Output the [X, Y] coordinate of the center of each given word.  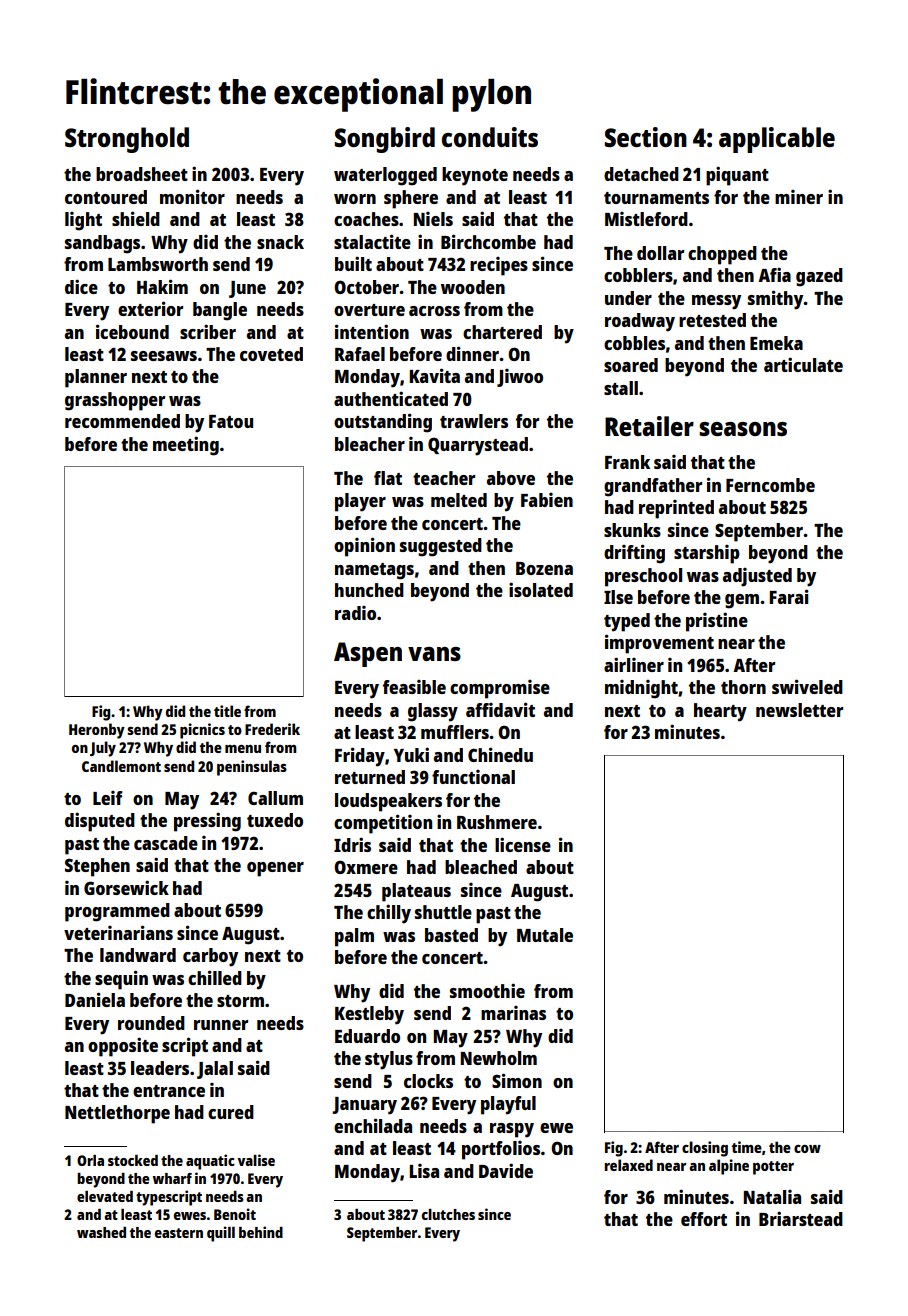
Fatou [231, 421]
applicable [777, 140]
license [523, 844]
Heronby [97, 731]
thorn [743, 687]
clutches [448, 1214]
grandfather [653, 487]
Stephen [97, 867]
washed [101, 1232]
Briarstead [801, 1218]
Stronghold [127, 140]
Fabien [547, 500]
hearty [720, 712]
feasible [414, 687]
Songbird [385, 140]
